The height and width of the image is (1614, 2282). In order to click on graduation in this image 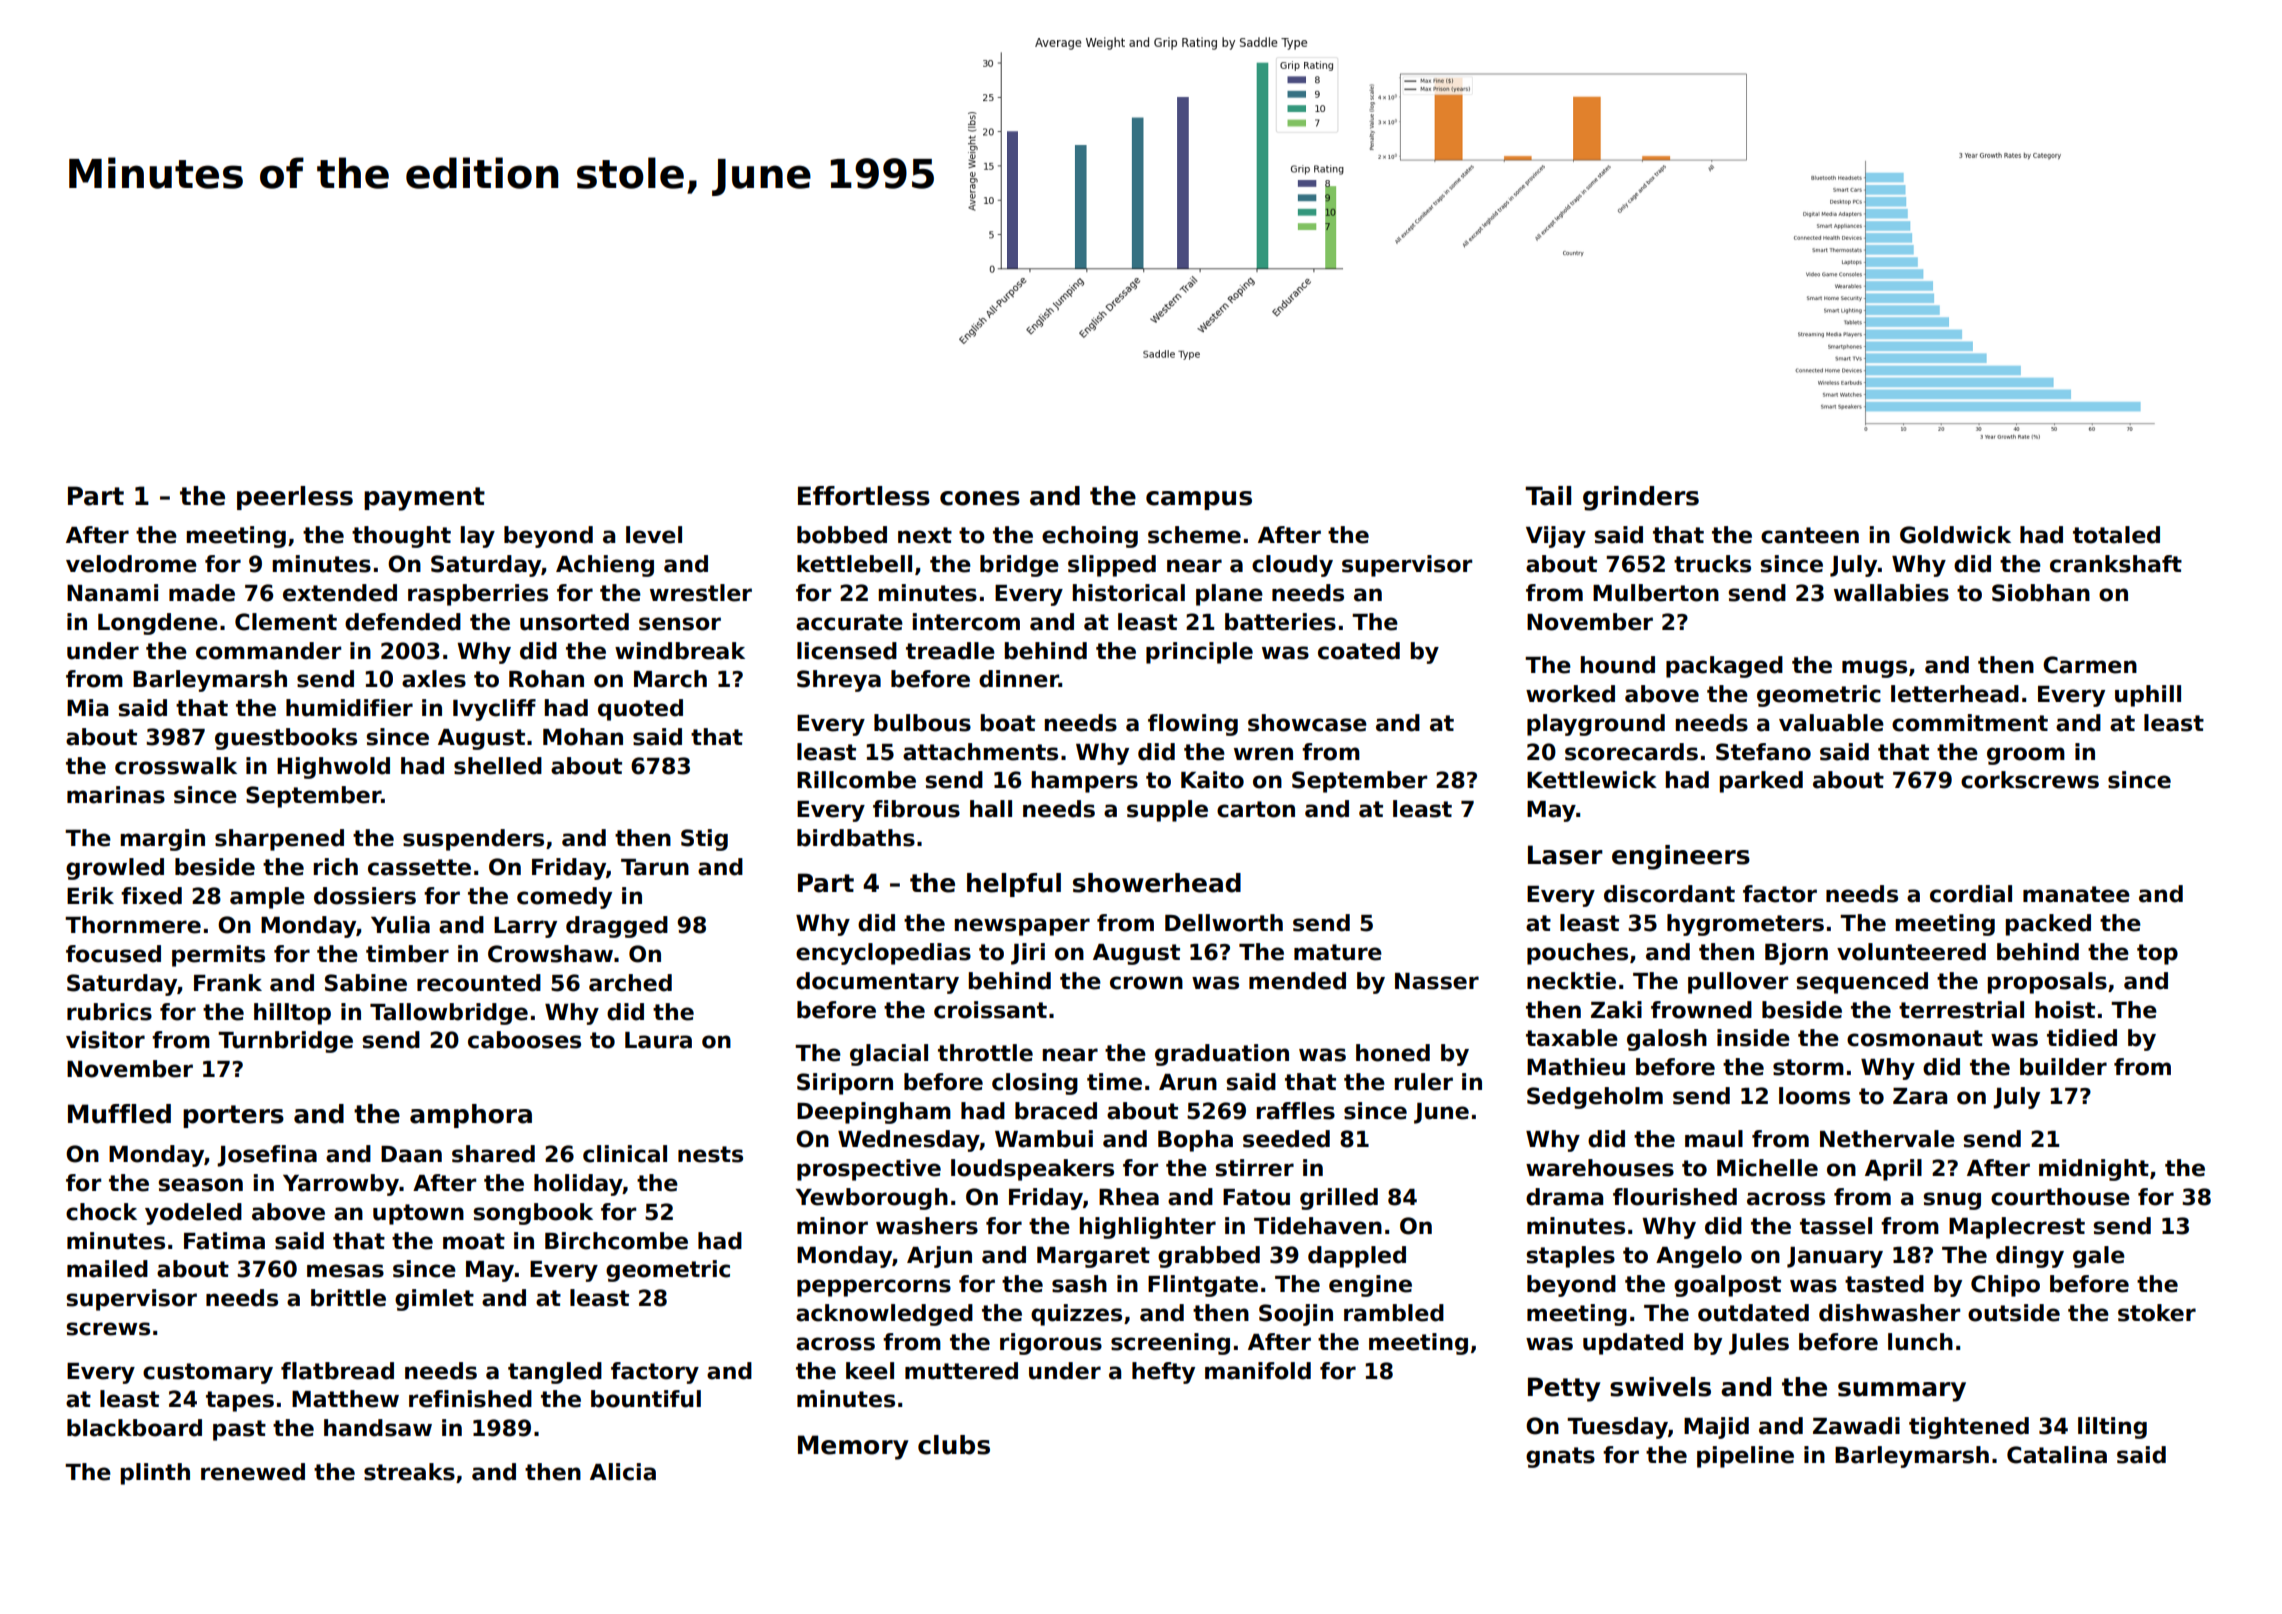, I will do `click(1222, 1055)`.
